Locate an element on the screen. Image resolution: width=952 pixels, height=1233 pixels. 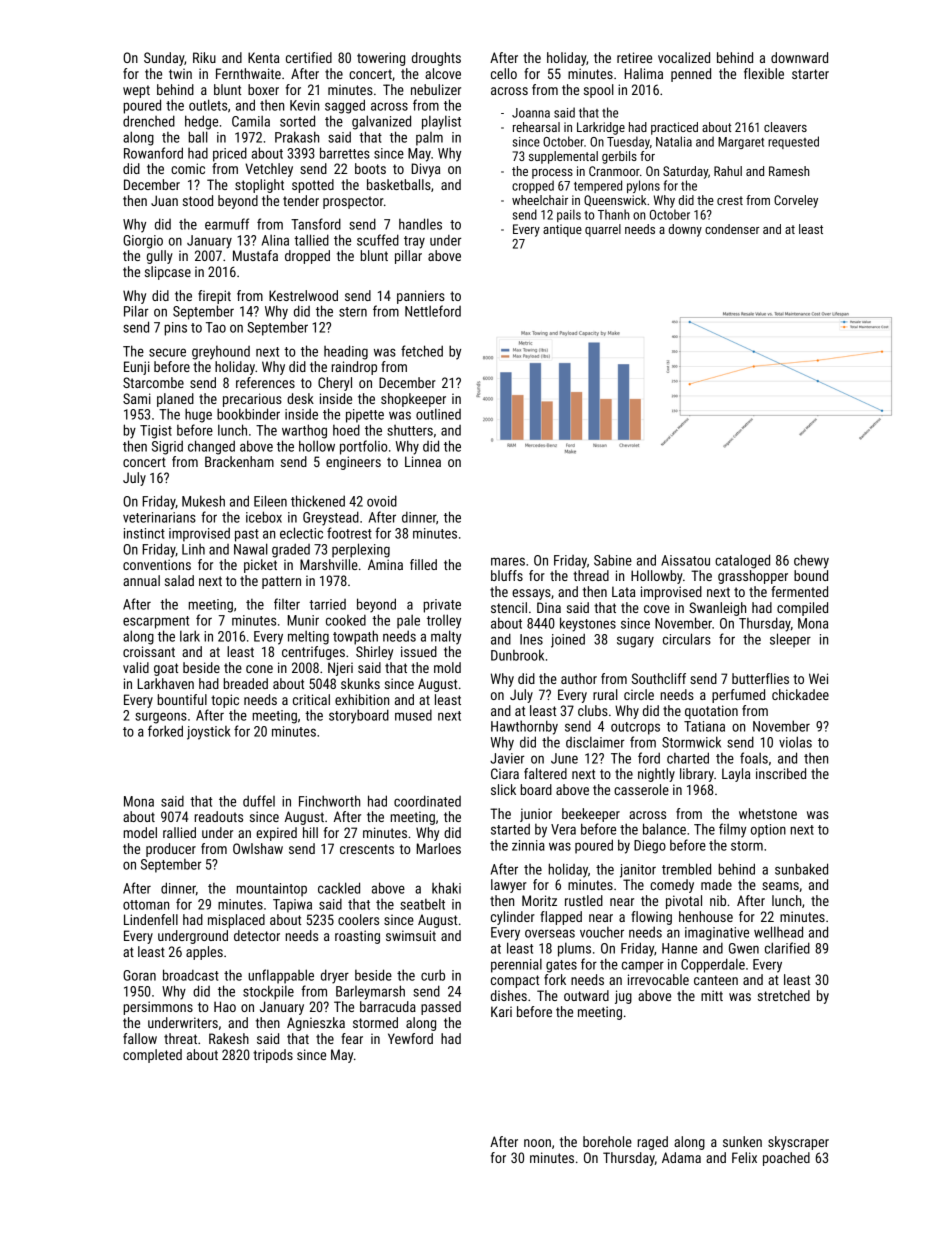
quotation is located at coordinates (711, 712).
